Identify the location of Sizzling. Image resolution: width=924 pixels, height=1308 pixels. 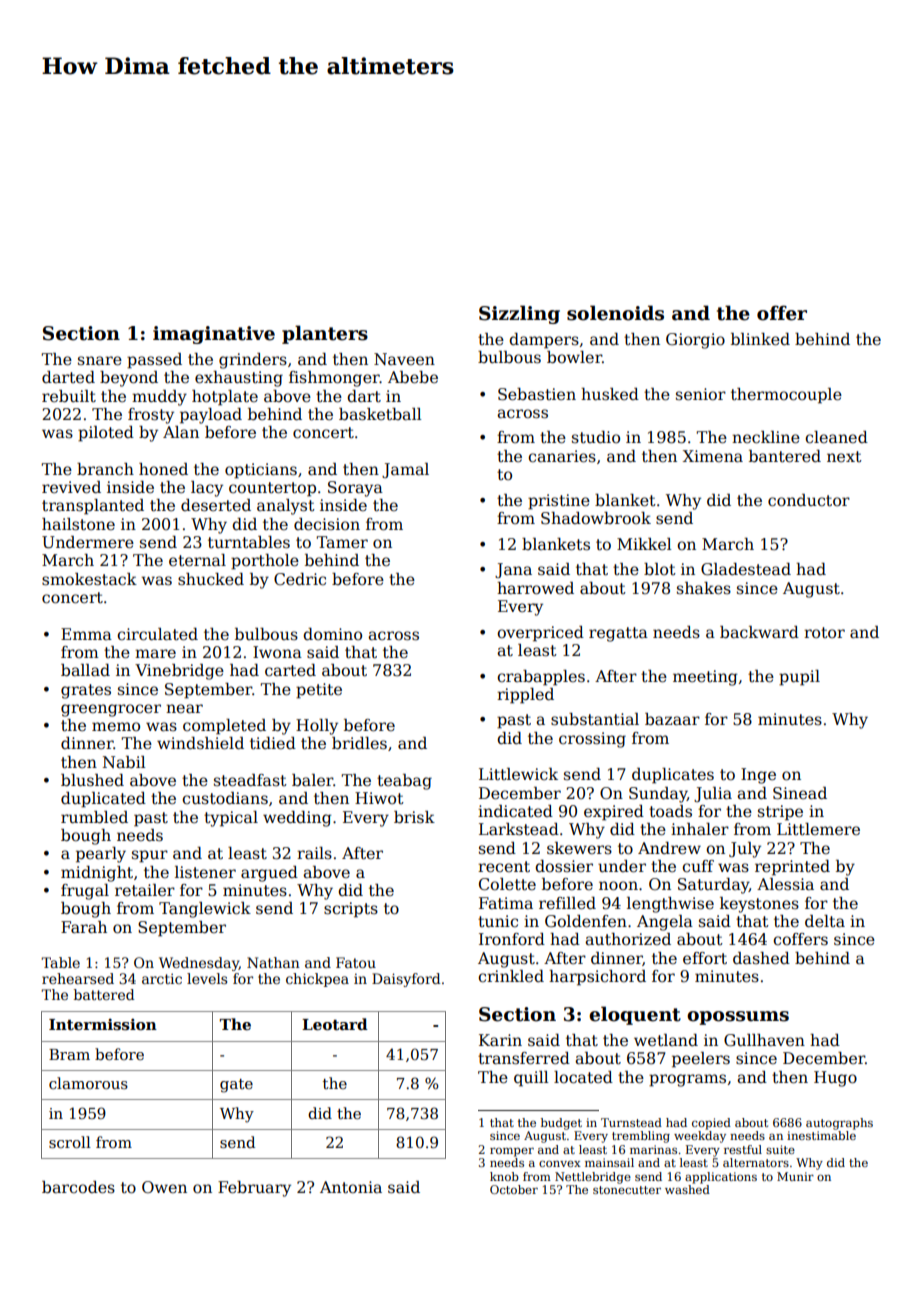
(519, 314).
